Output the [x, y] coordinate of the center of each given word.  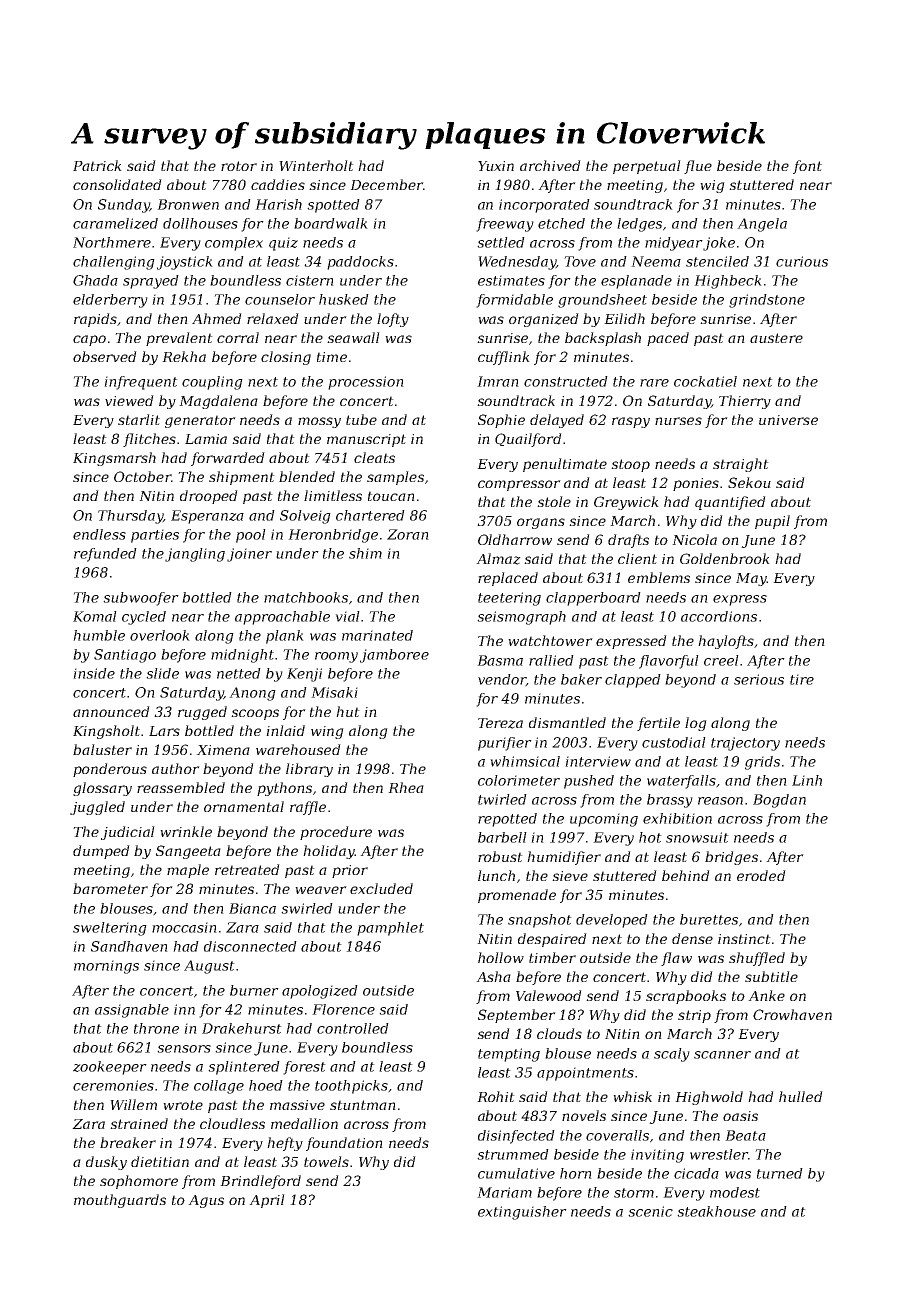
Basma [500, 660]
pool [251, 536]
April [267, 1201]
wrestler [719, 1154]
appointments [585, 1074]
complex [234, 244]
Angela [762, 225]
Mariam [504, 1192]
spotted [333, 206]
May [751, 579]
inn [184, 1009]
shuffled [757, 959]
